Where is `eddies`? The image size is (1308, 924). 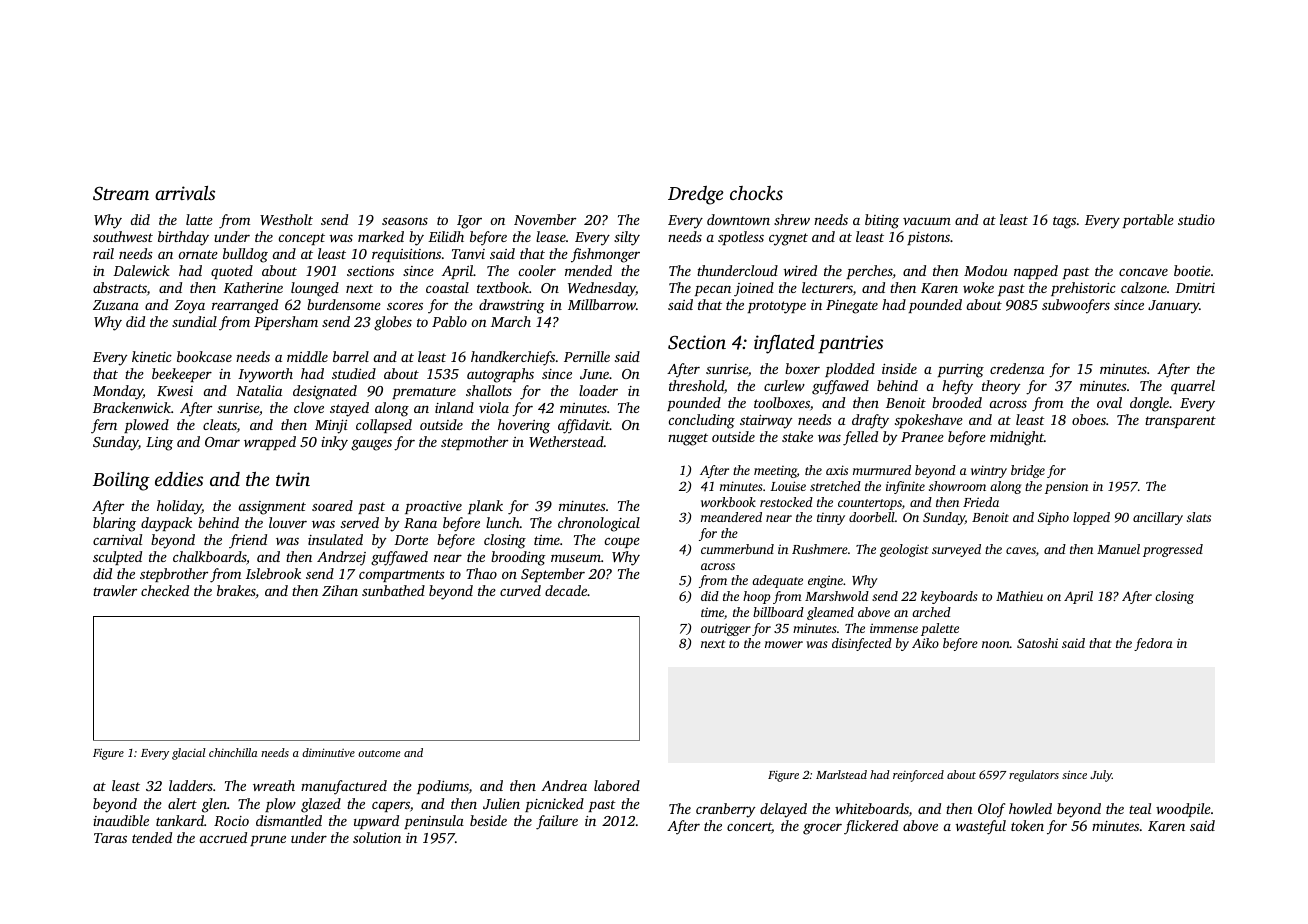 eddies is located at coordinates (179, 479).
